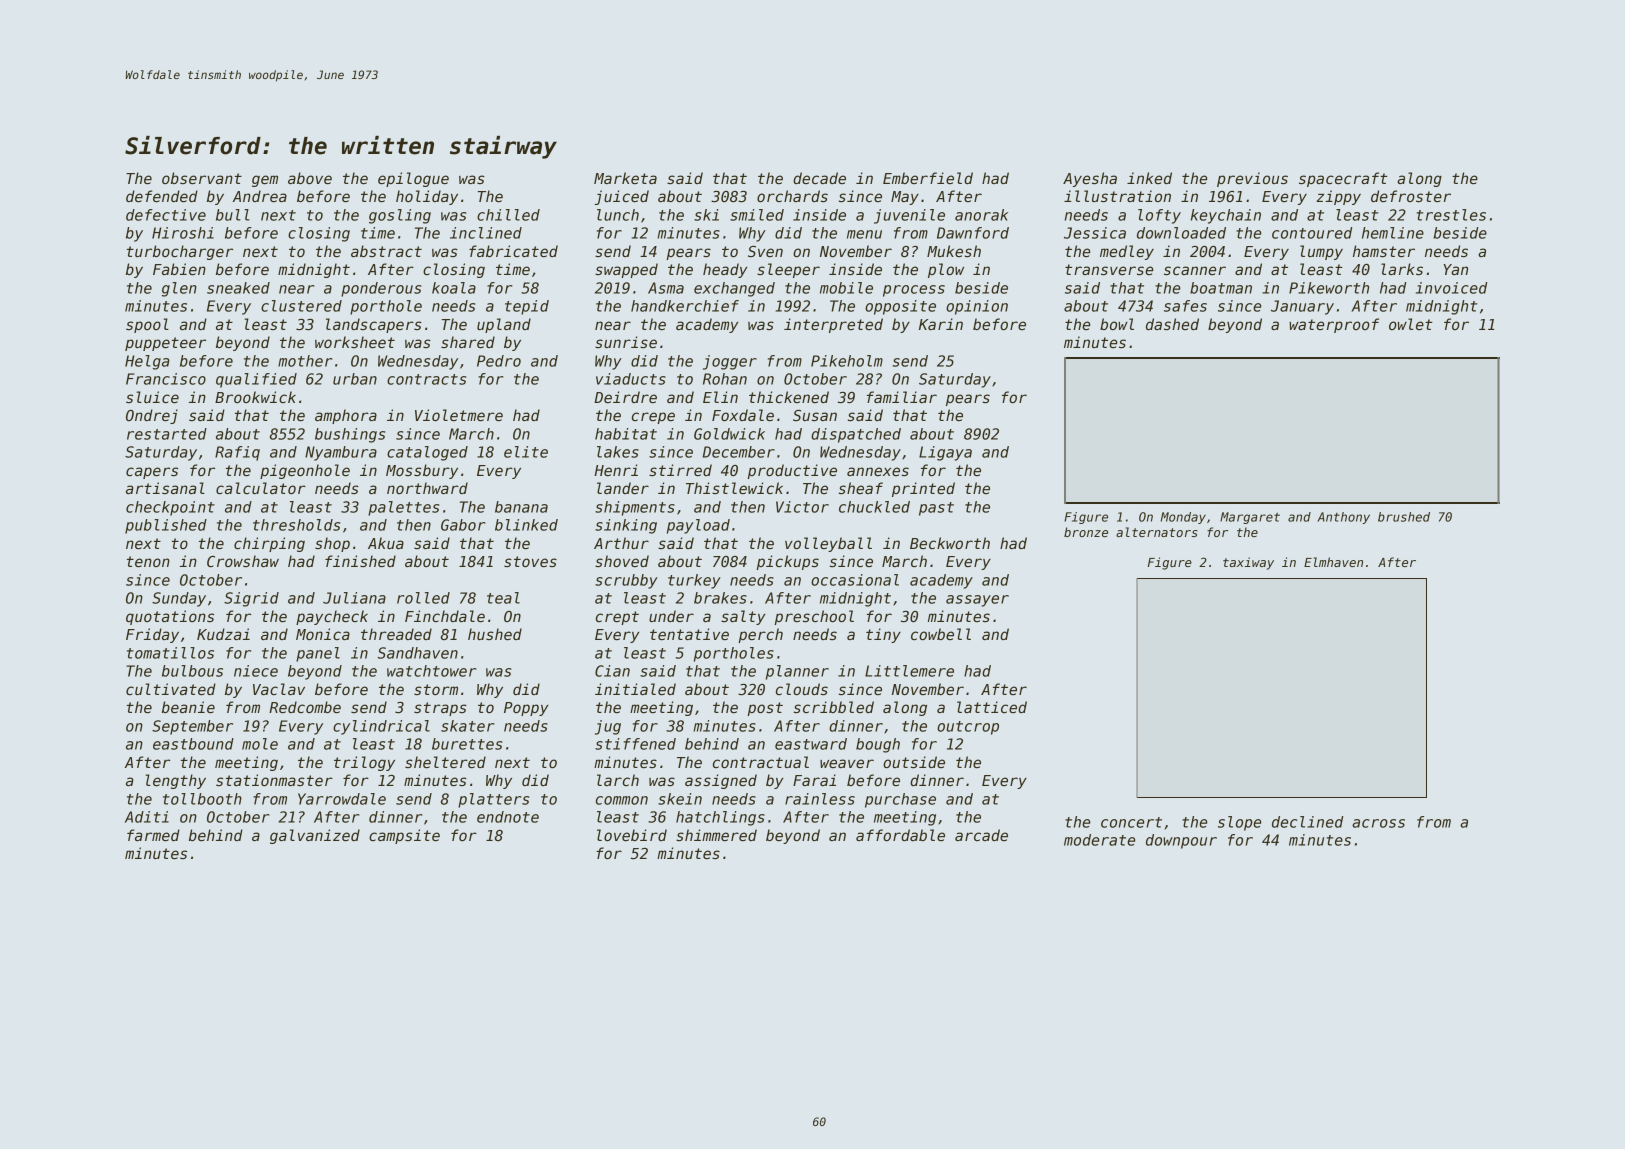 Image resolution: width=1625 pixels, height=1149 pixels. What do you see at coordinates (260, 744) in the page?
I see `mole` at bounding box center [260, 744].
